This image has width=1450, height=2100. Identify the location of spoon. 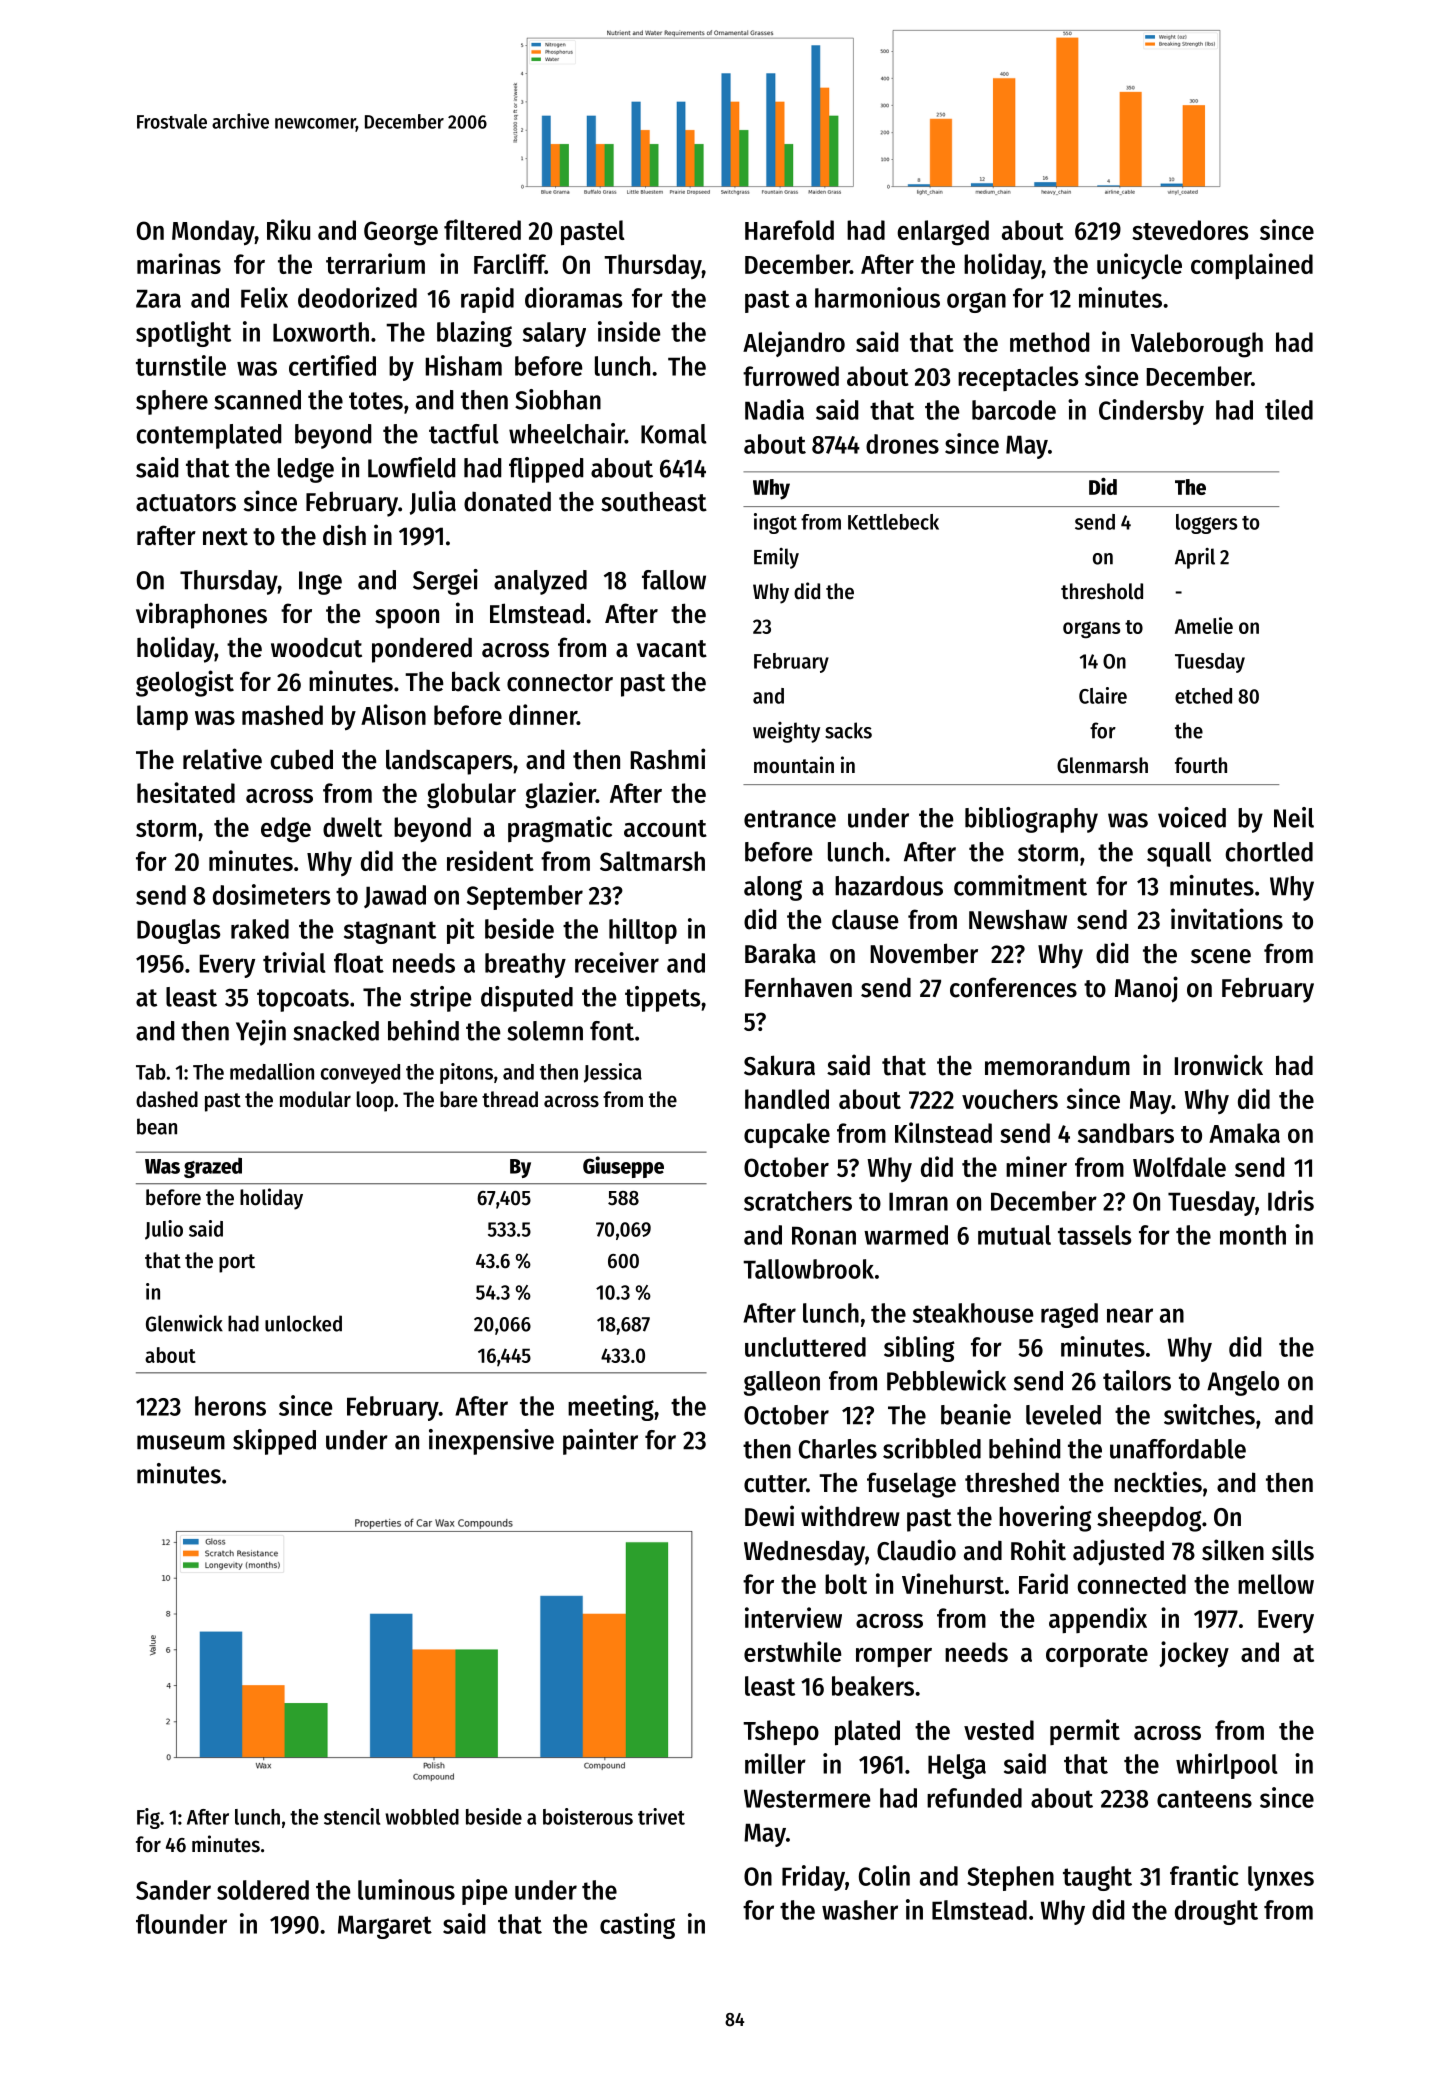
(407, 619).
